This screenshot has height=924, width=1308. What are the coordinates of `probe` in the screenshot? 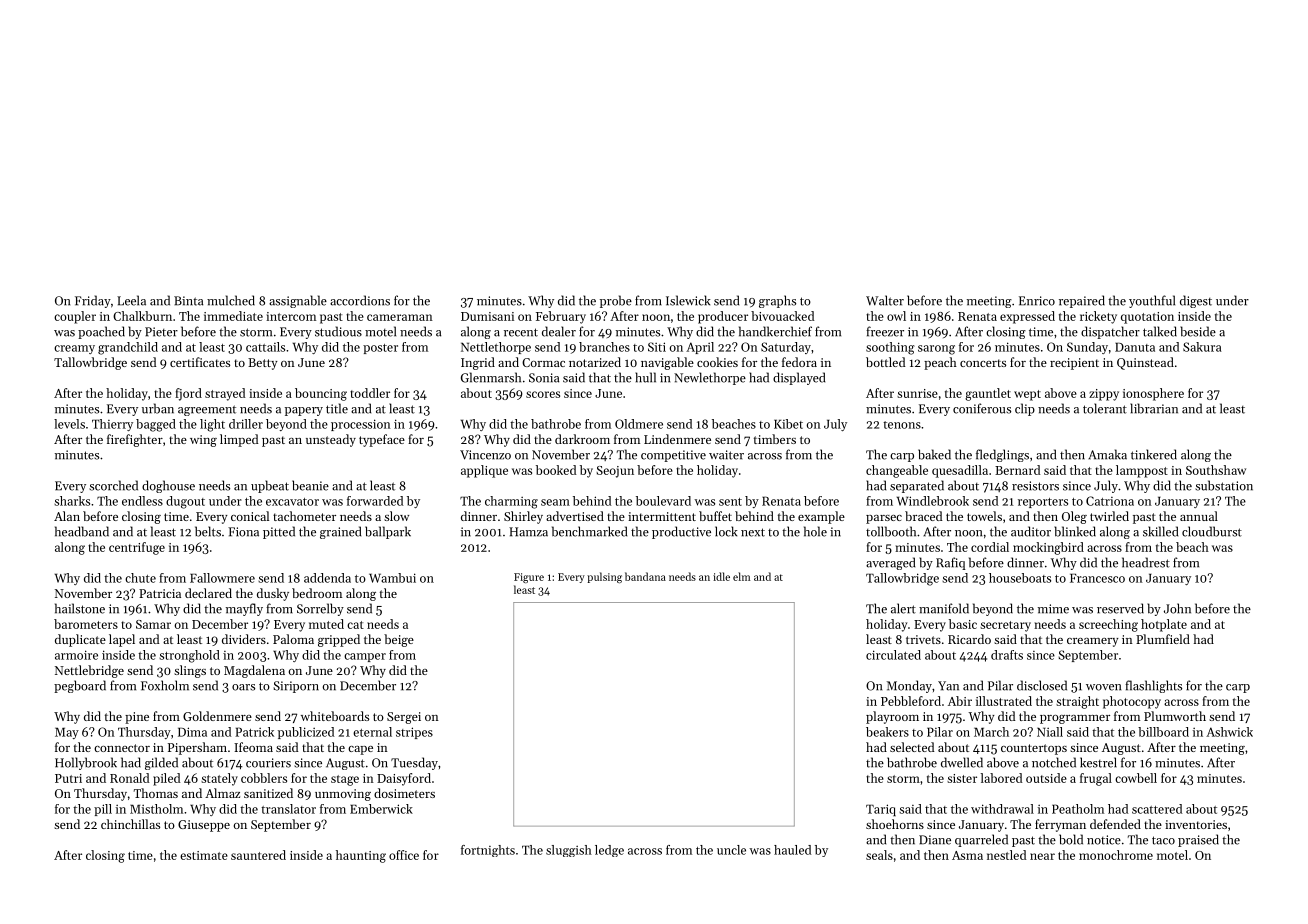 It's located at (616, 301).
